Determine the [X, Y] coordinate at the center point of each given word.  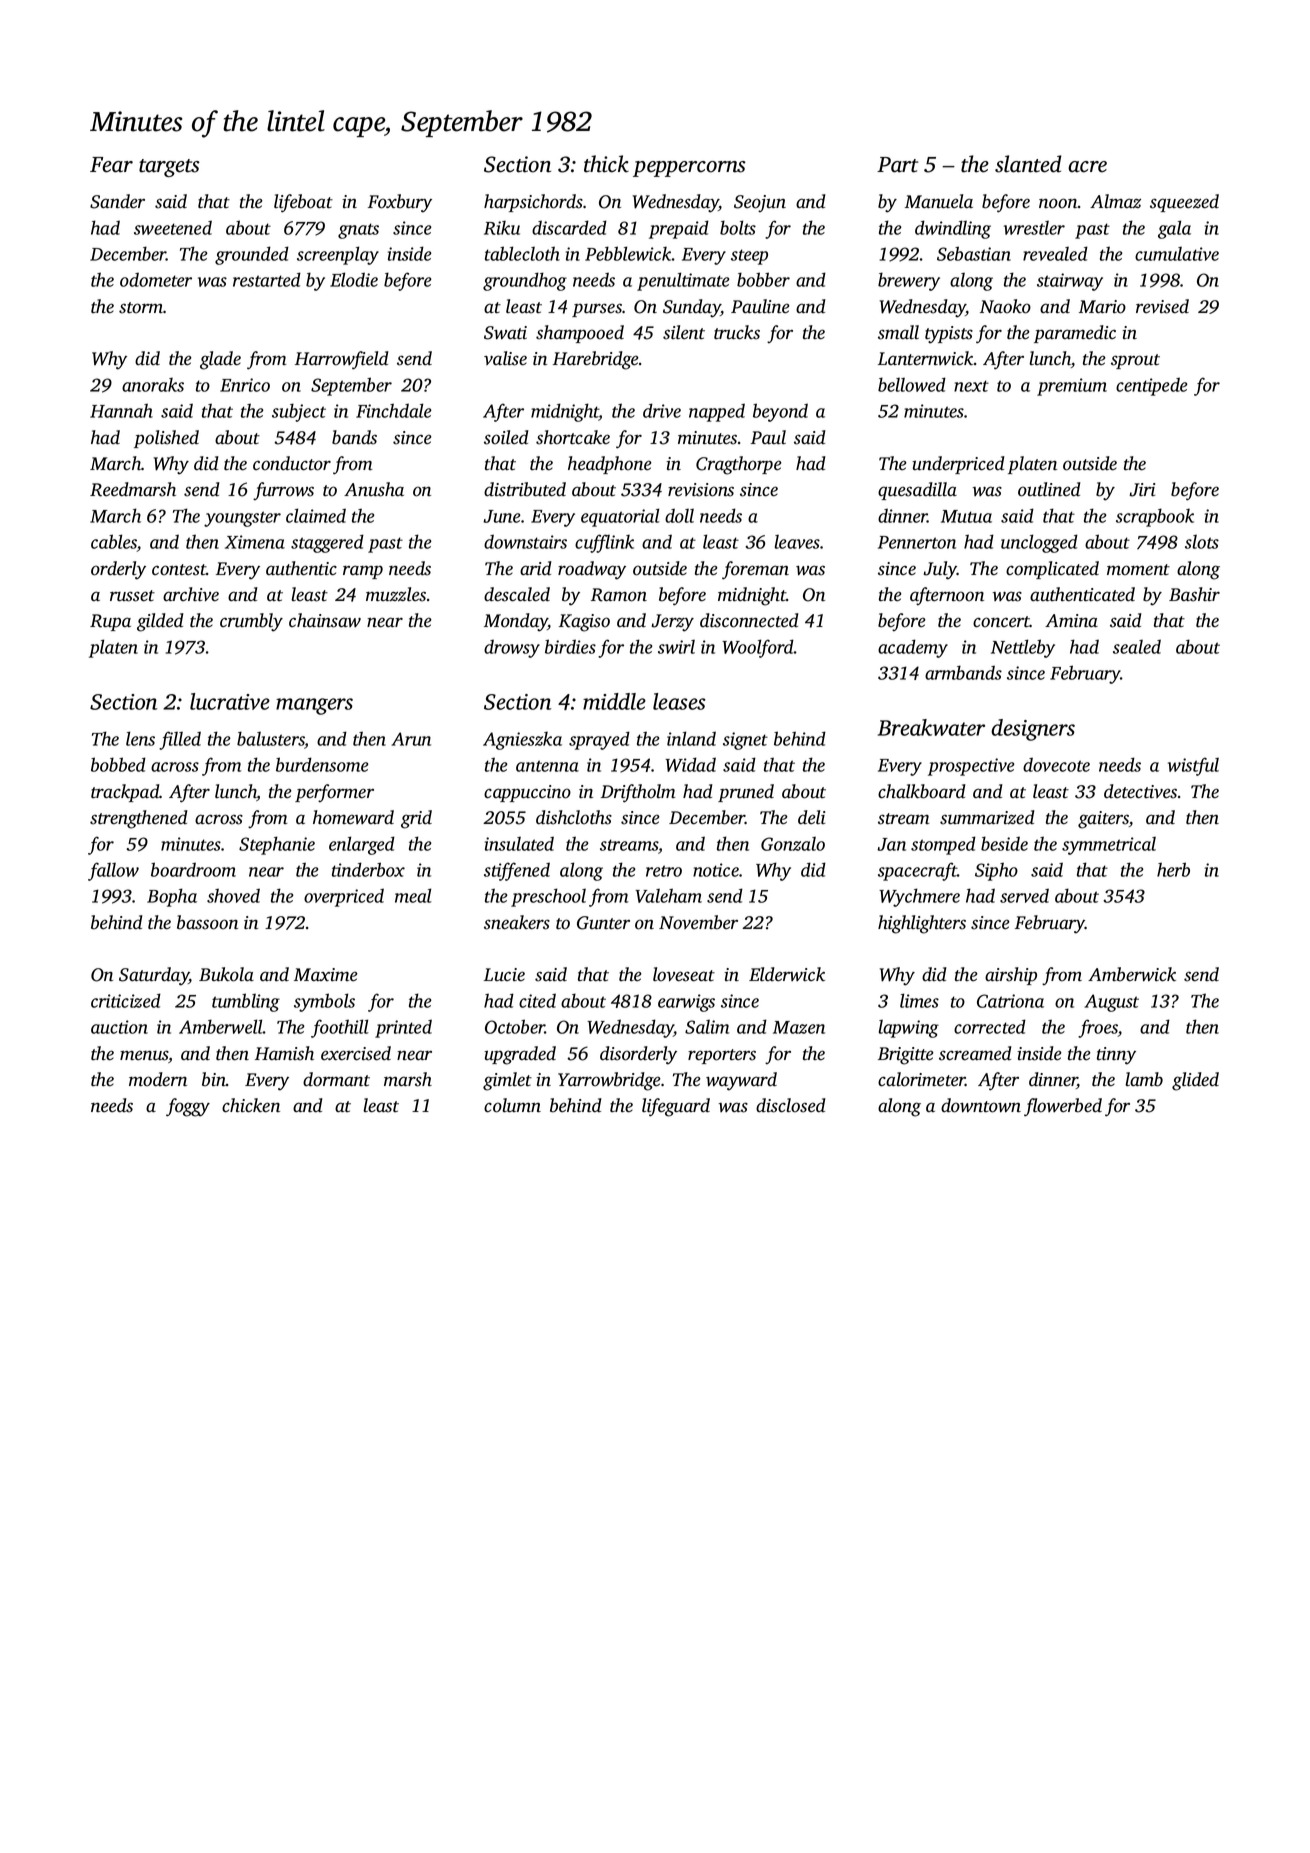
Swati [505, 333]
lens [140, 738]
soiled [506, 437]
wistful [1193, 766]
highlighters [922, 924]
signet [745, 741]
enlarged [362, 845]
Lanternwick [926, 358]
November [698, 922]
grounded [252, 255]
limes [919, 1000]
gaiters [1103, 820]
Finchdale [394, 410]
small [898, 332]
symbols [324, 1002]
